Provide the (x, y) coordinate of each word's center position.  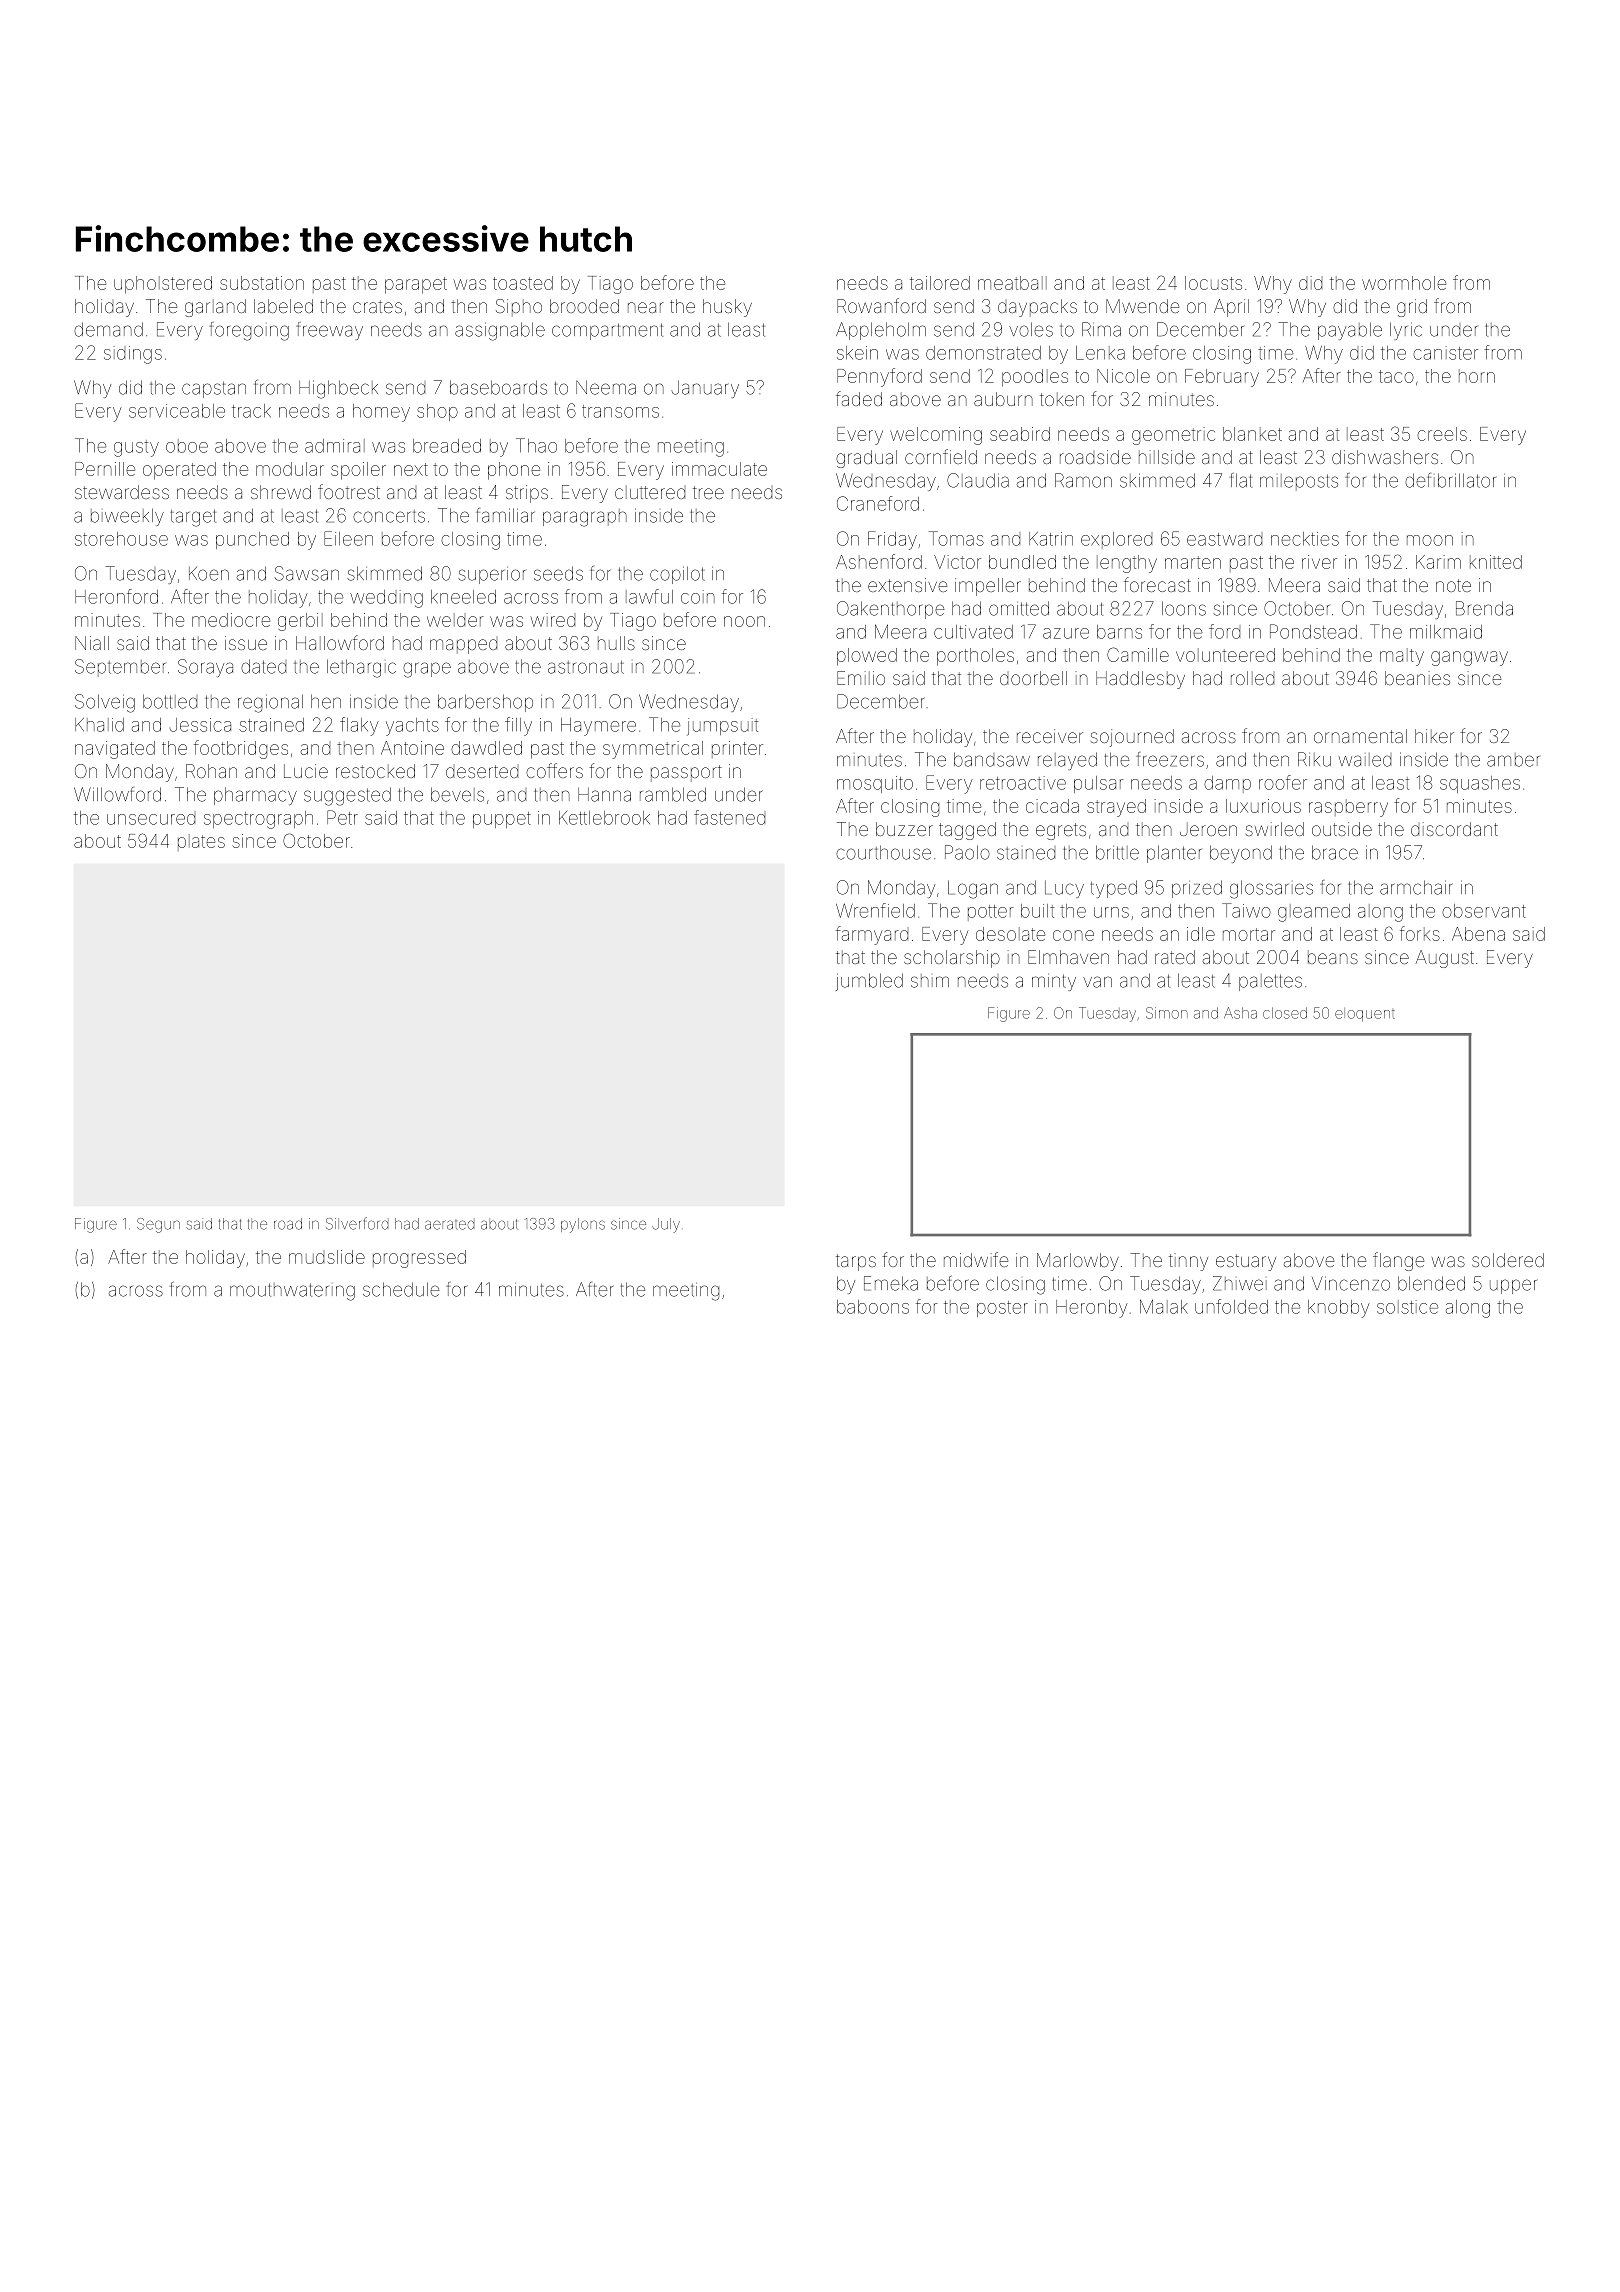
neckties (1305, 539)
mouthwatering (292, 1292)
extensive (907, 585)
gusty (136, 448)
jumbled (869, 982)
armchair (1416, 887)
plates (201, 842)
